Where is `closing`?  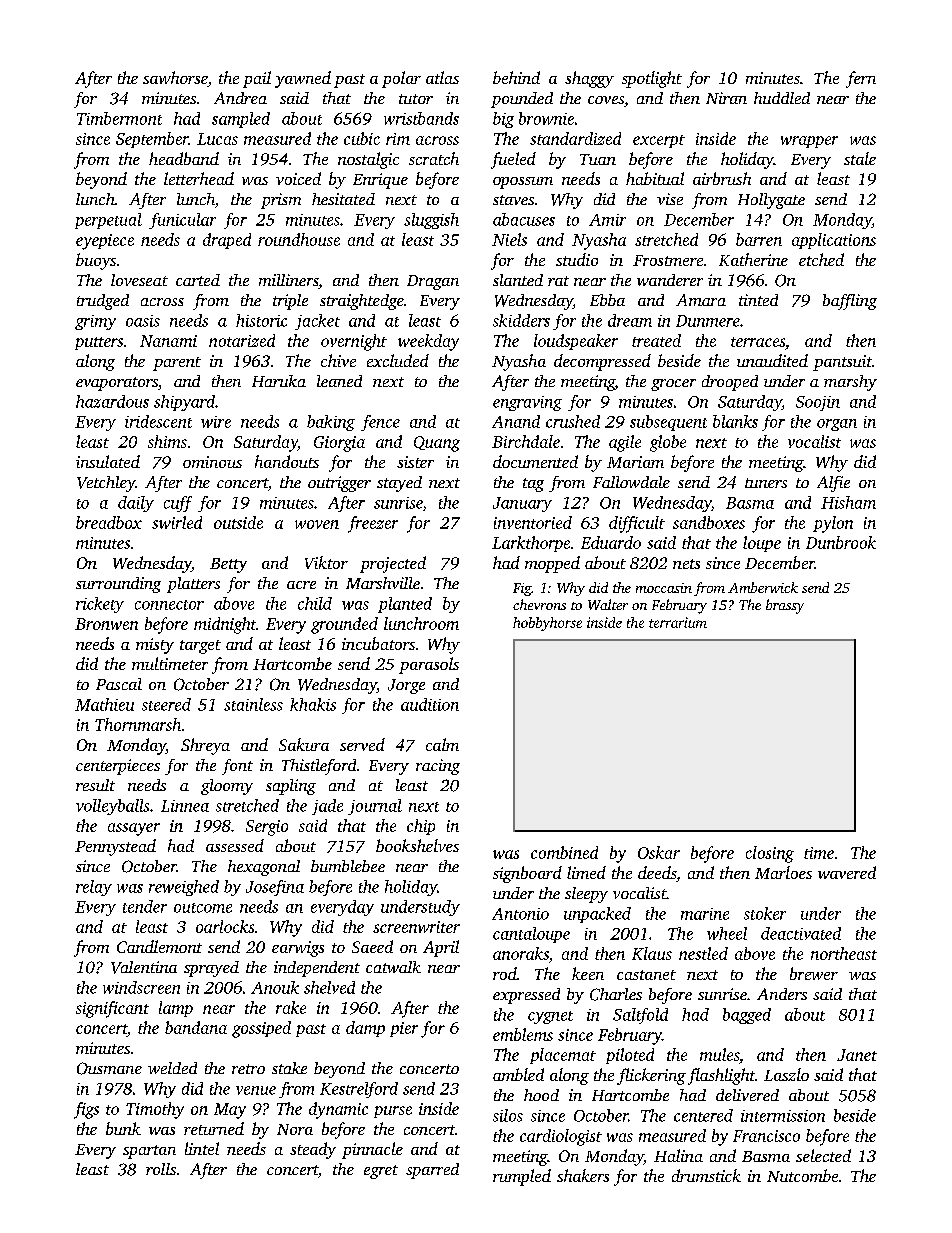
closing is located at coordinates (770, 854).
